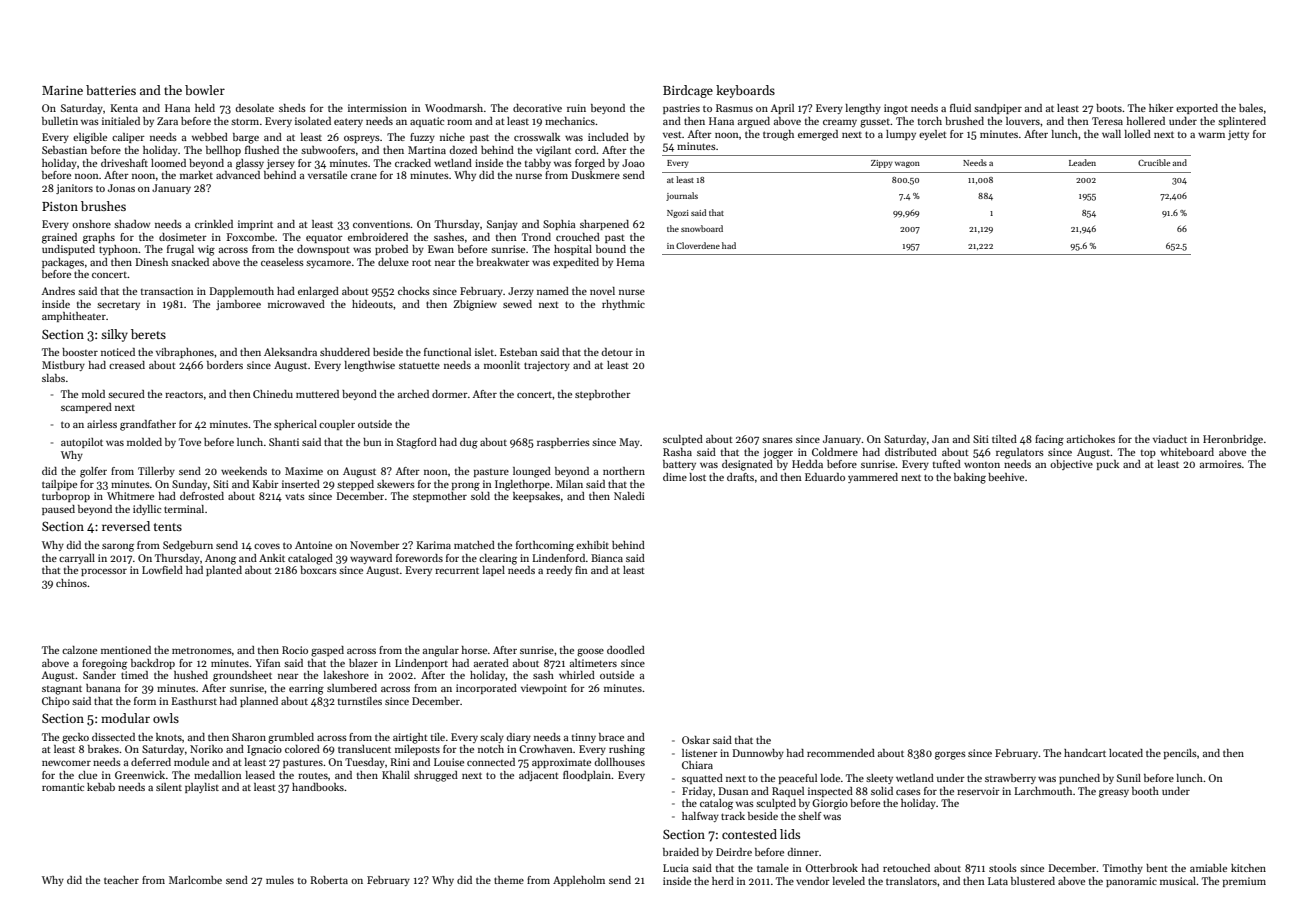 Image resolution: width=1308 pixels, height=924 pixels. Describe the element at coordinates (1170, 439) in the image. I see `viaduct` at that location.
